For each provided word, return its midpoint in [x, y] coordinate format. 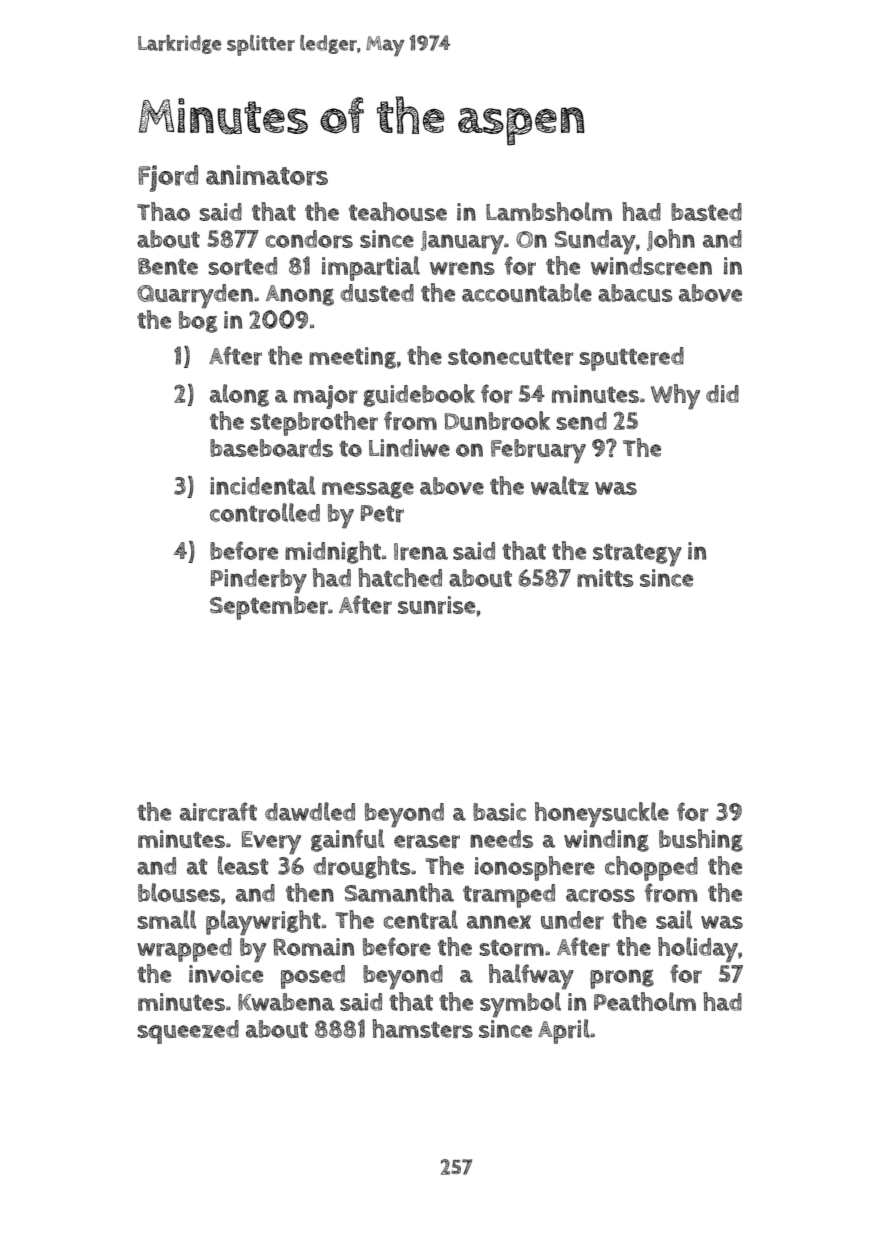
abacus [635, 293]
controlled [265, 512]
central [421, 919]
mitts [605, 578]
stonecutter [511, 357]
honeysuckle [602, 814]
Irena [421, 551]
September [269, 608]
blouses [179, 892]
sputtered [632, 359]
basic [499, 812]
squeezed [188, 1032]
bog [198, 322]
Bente [168, 266]
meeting [352, 358]
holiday [698, 950]
